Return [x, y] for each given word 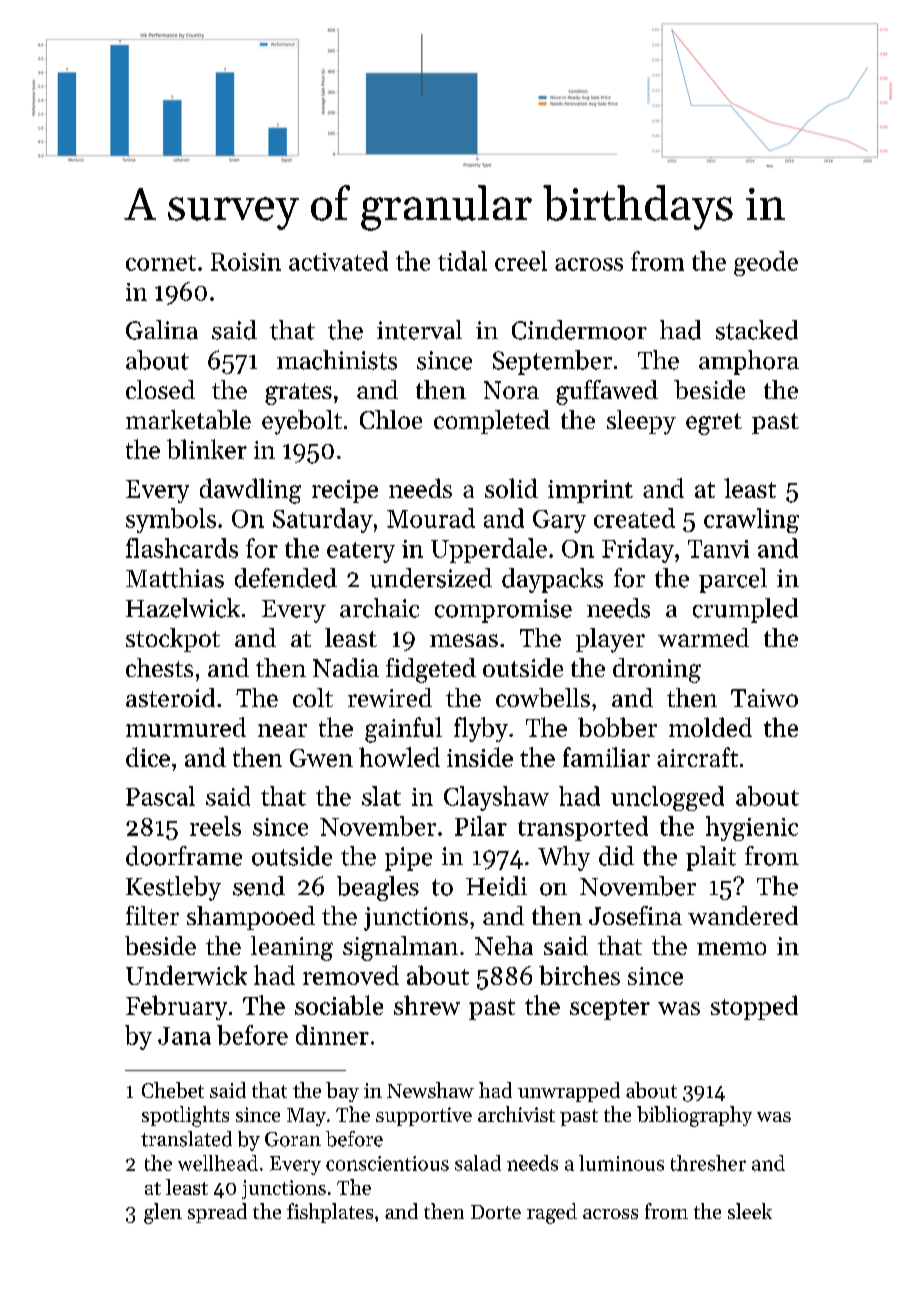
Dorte [496, 1212]
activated [338, 261]
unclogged [667, 798]
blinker [207, 449]
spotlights [185, 1116]
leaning [292, 948]
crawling [751, 520]
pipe [408, 859]
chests [159, 667]
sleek [750, 1211]
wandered [743, 915]
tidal [462, 261]
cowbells [543, 697]
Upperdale [489, 550]
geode [766, 263]
